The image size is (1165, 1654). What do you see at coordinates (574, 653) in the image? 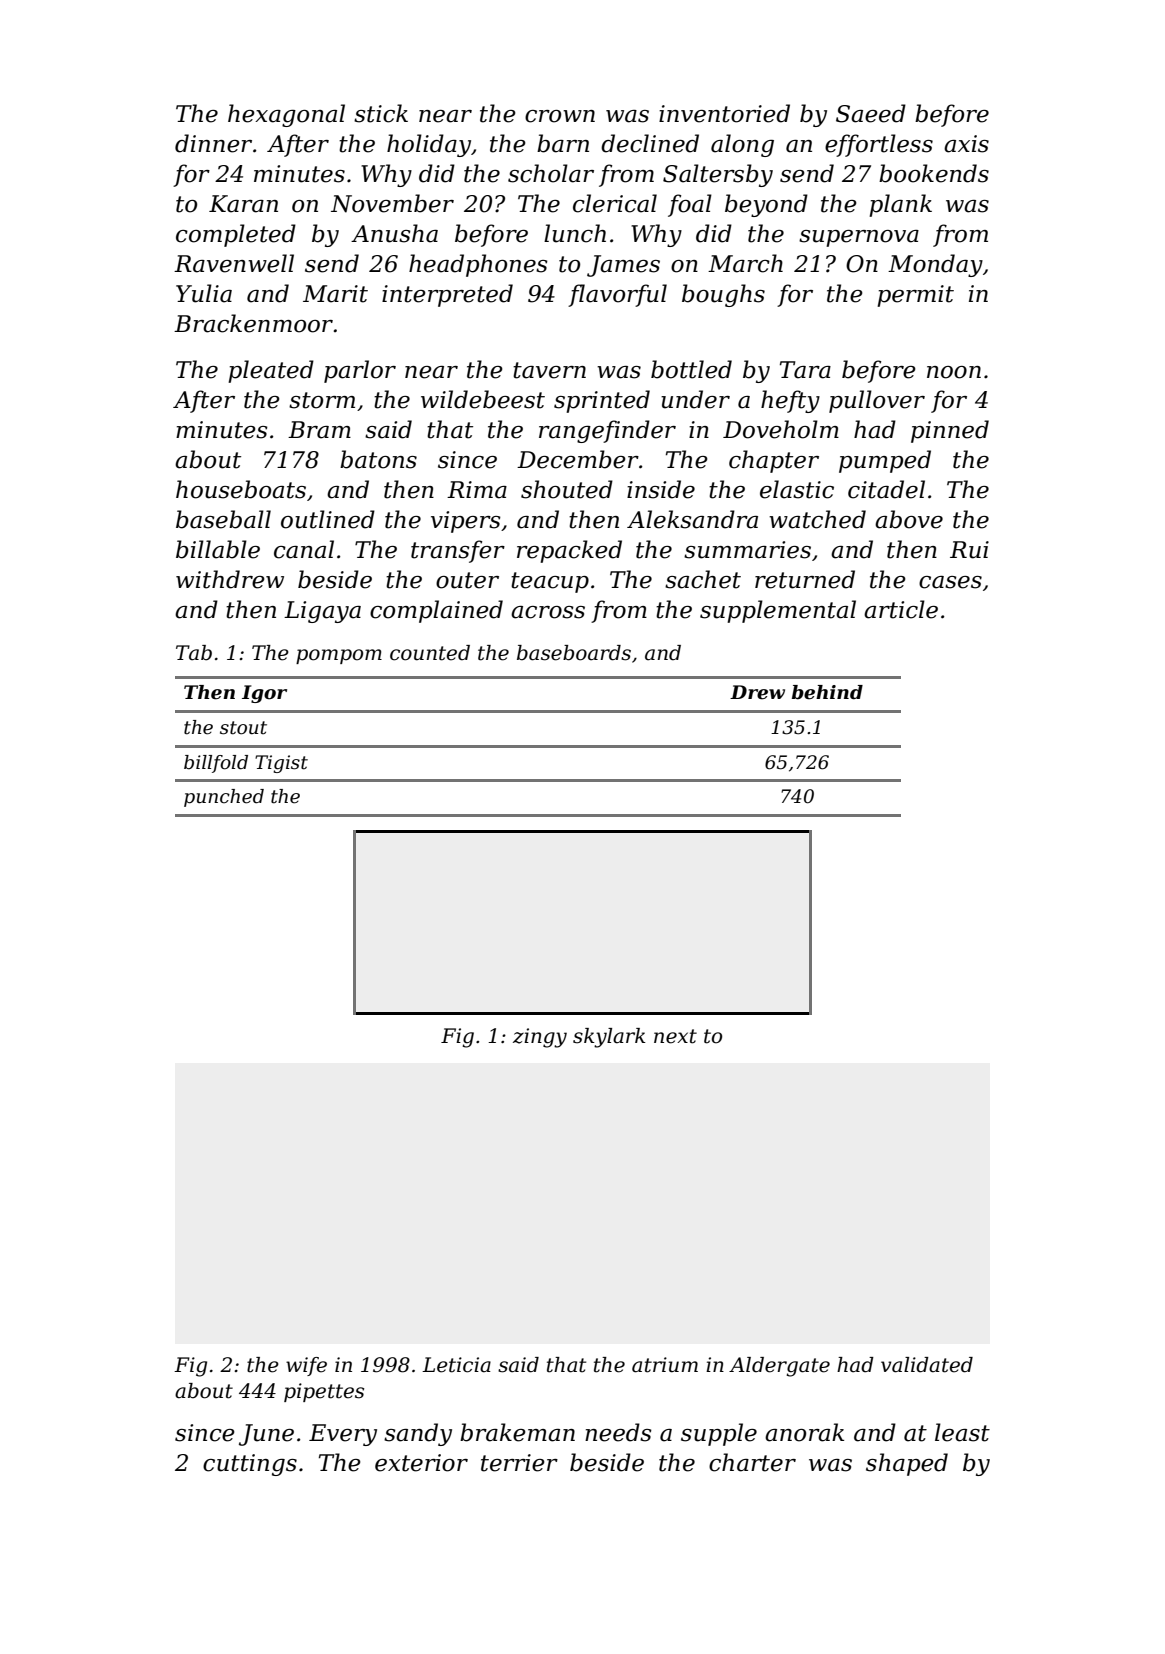
I see `baseboards` at bounding box center [574, 653].
